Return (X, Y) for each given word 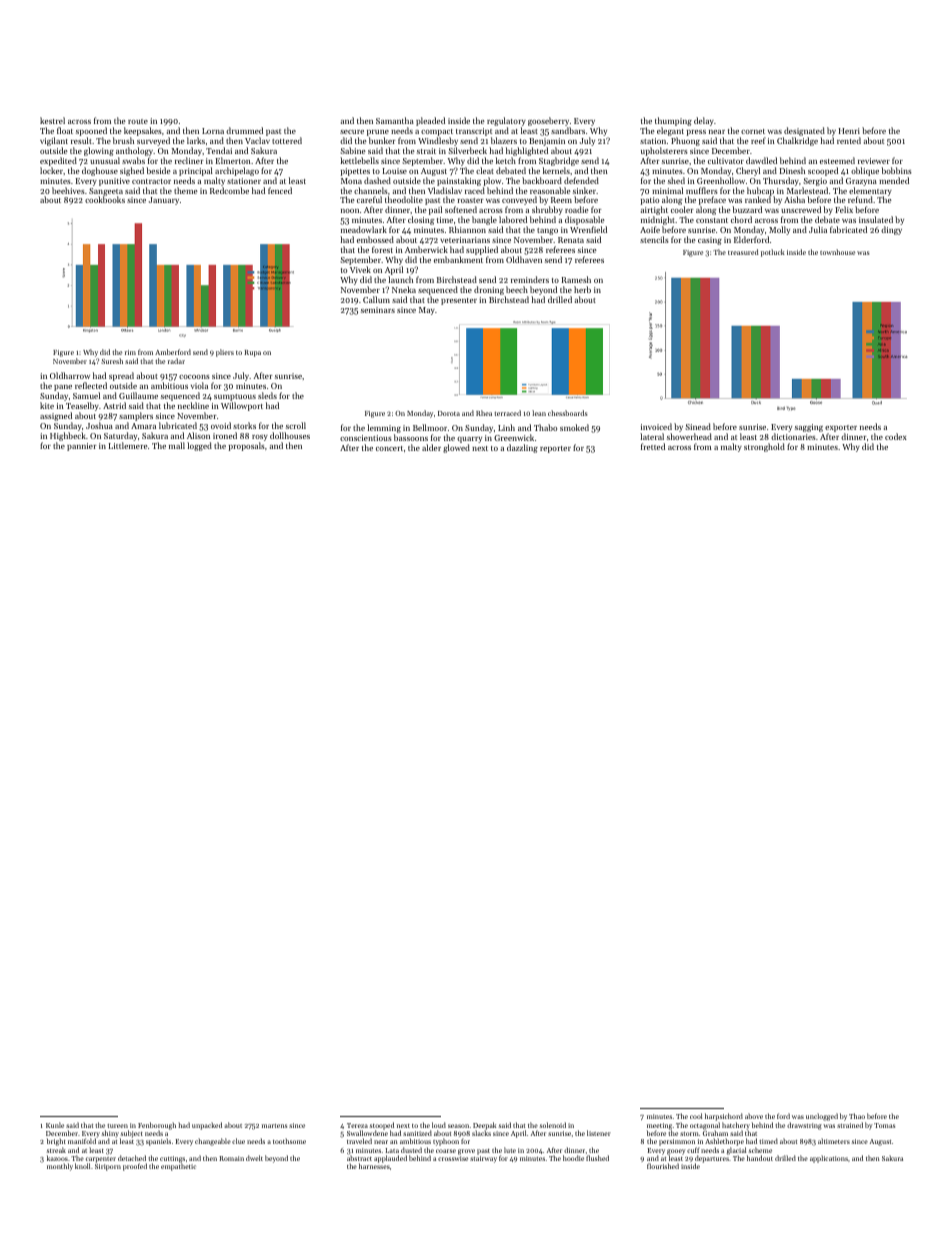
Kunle (55, 1125)
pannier (82, 447)
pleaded (430, 121)
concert (389, 448)
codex (896, 436)
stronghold (764, 447)
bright (56, 1142)
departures (712, 1159)
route (138, 121)
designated (804, 131)
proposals (247, 446)
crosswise (453, 1158)
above (754, 1116)
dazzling (522, 448)
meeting (659, 1126)
